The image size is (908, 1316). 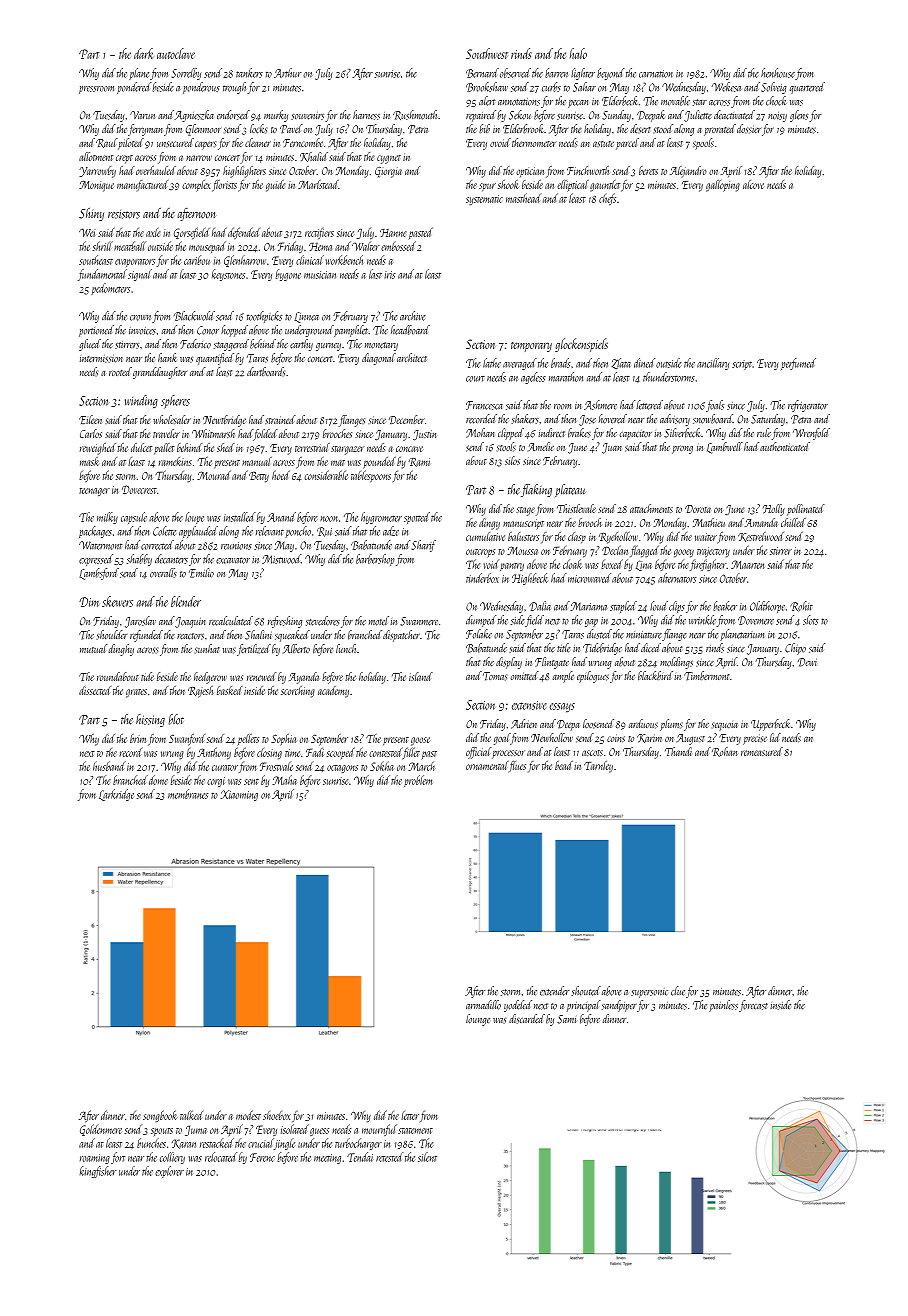 What do you see at coordinates (188, 794) in the page?
I see `membranes` at bounding box center [188, 794].
